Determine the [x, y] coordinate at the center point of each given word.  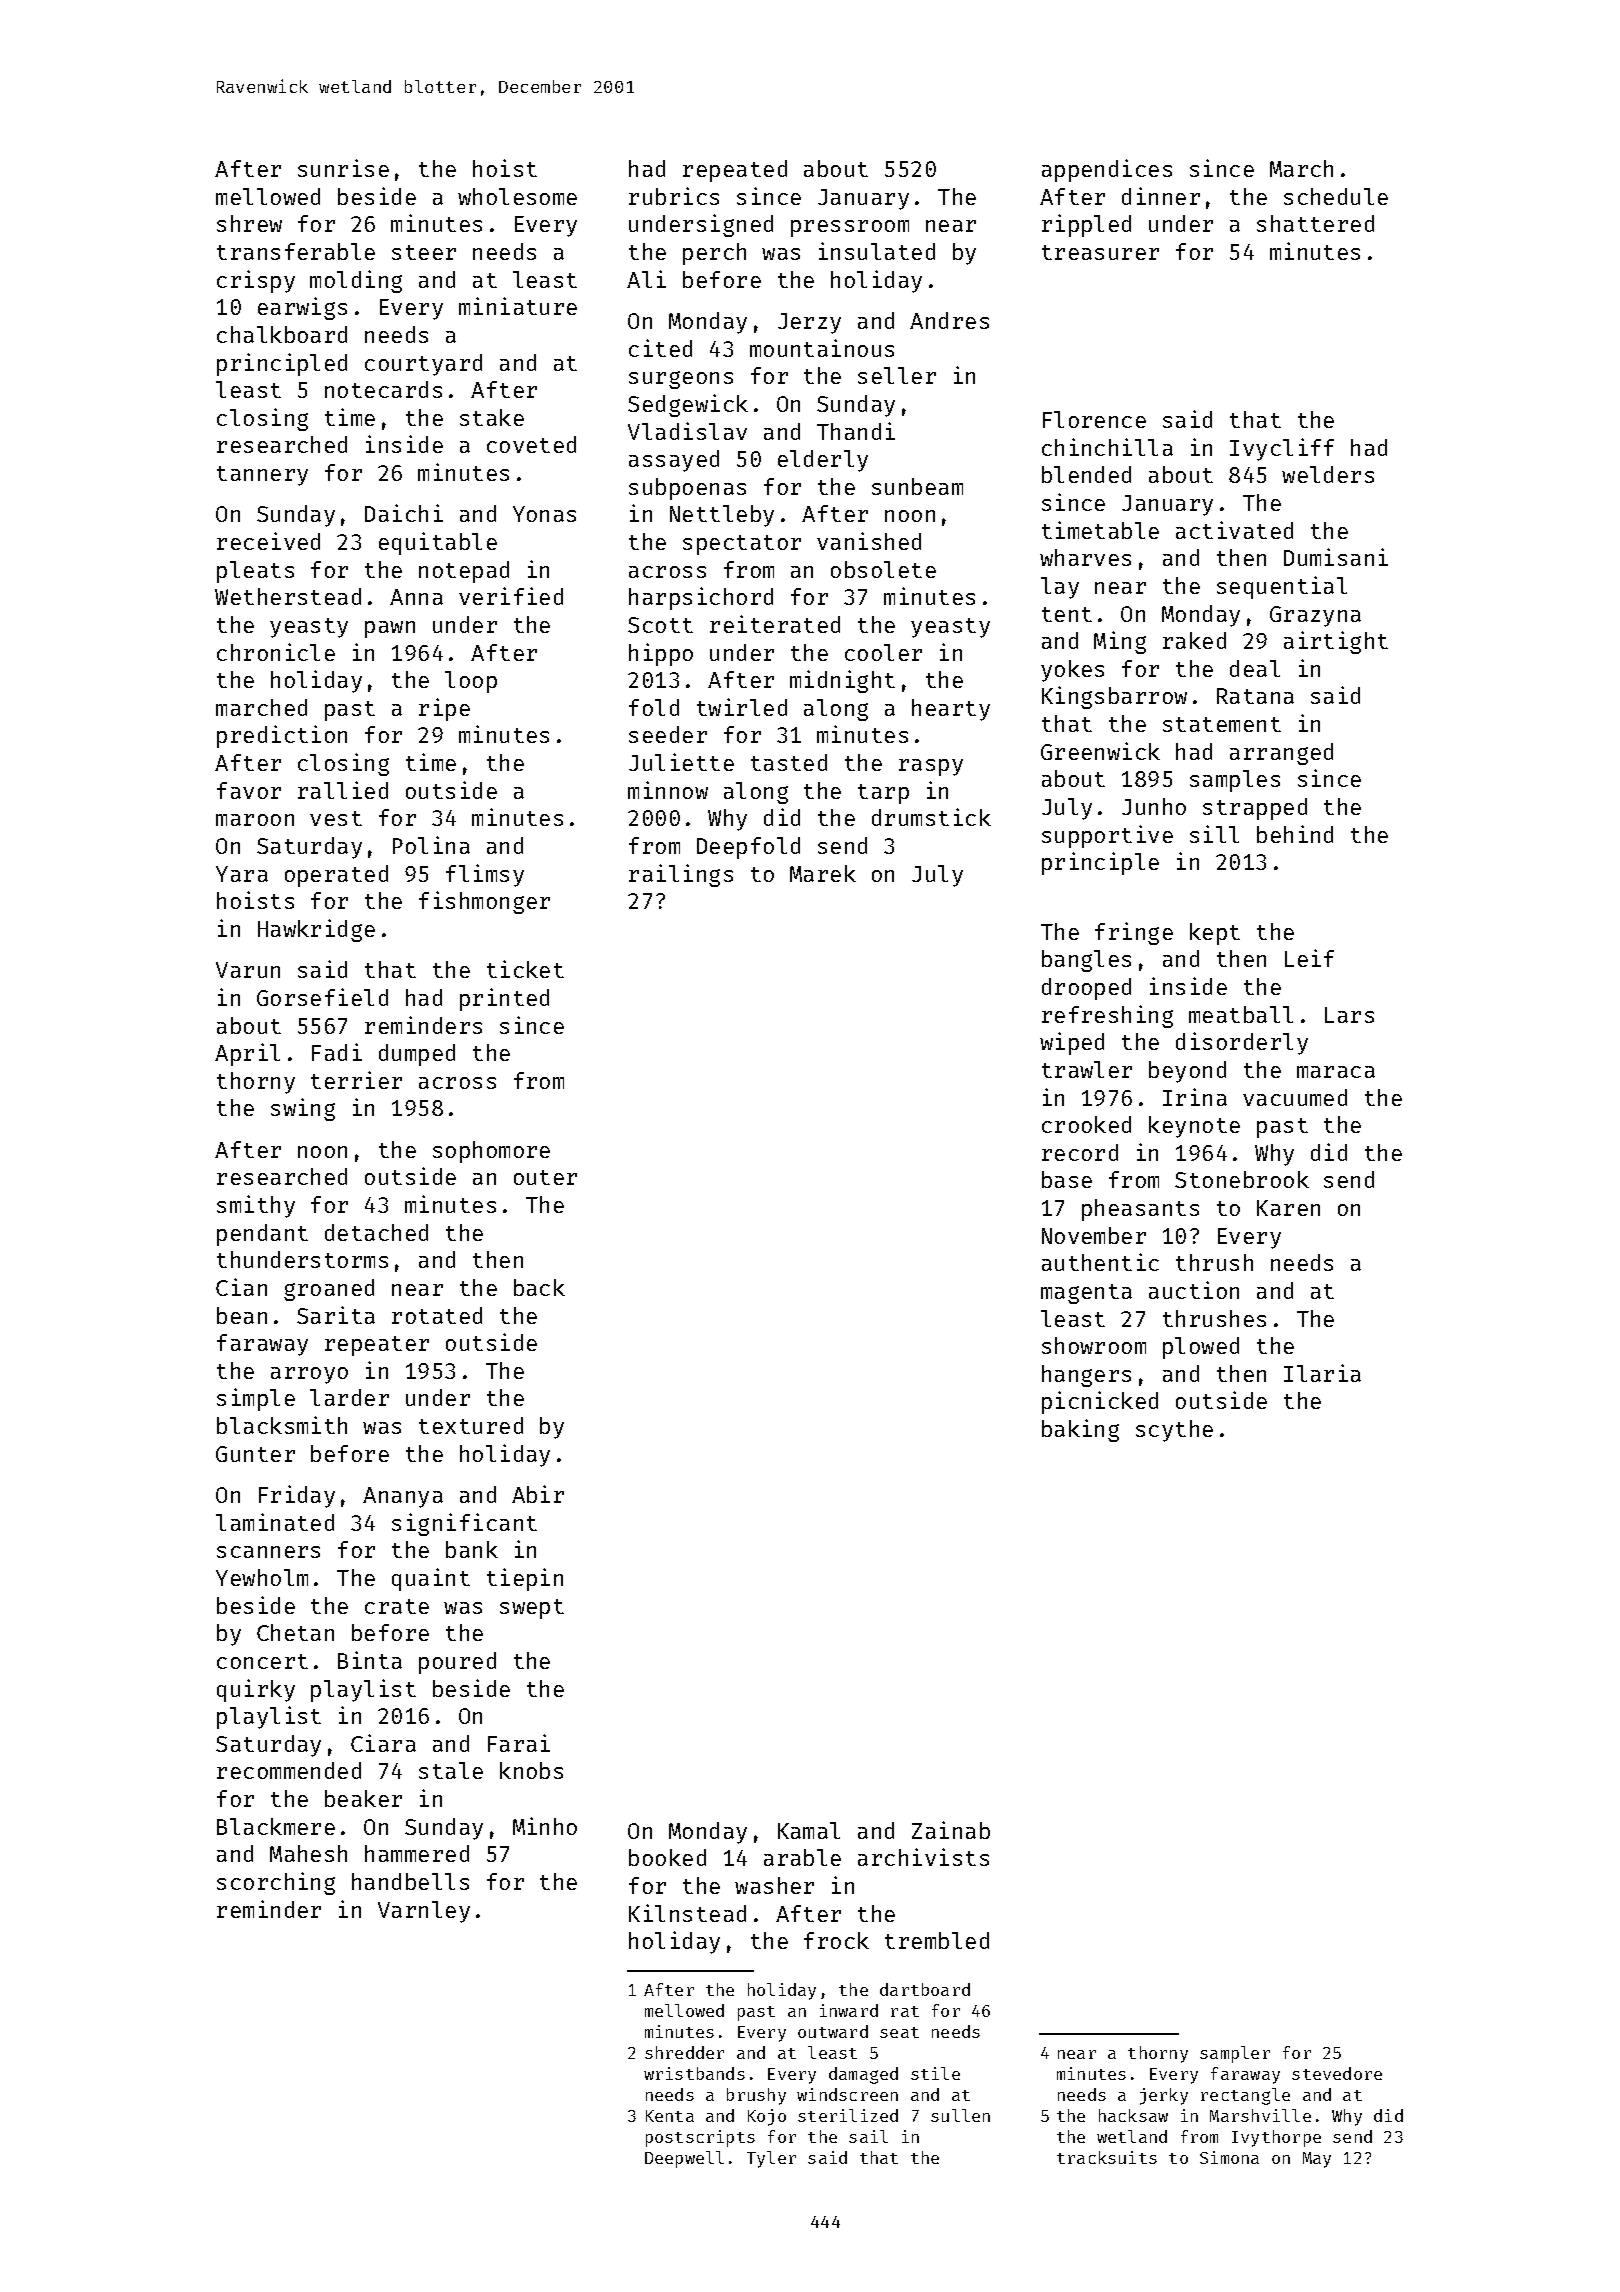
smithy [256, 1206]
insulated [877, 251]
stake [492, 417]
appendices [1107, 170]
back [539, 1287]
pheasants [1140, 1210]
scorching [276, 1883]
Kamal [809, 1830]
